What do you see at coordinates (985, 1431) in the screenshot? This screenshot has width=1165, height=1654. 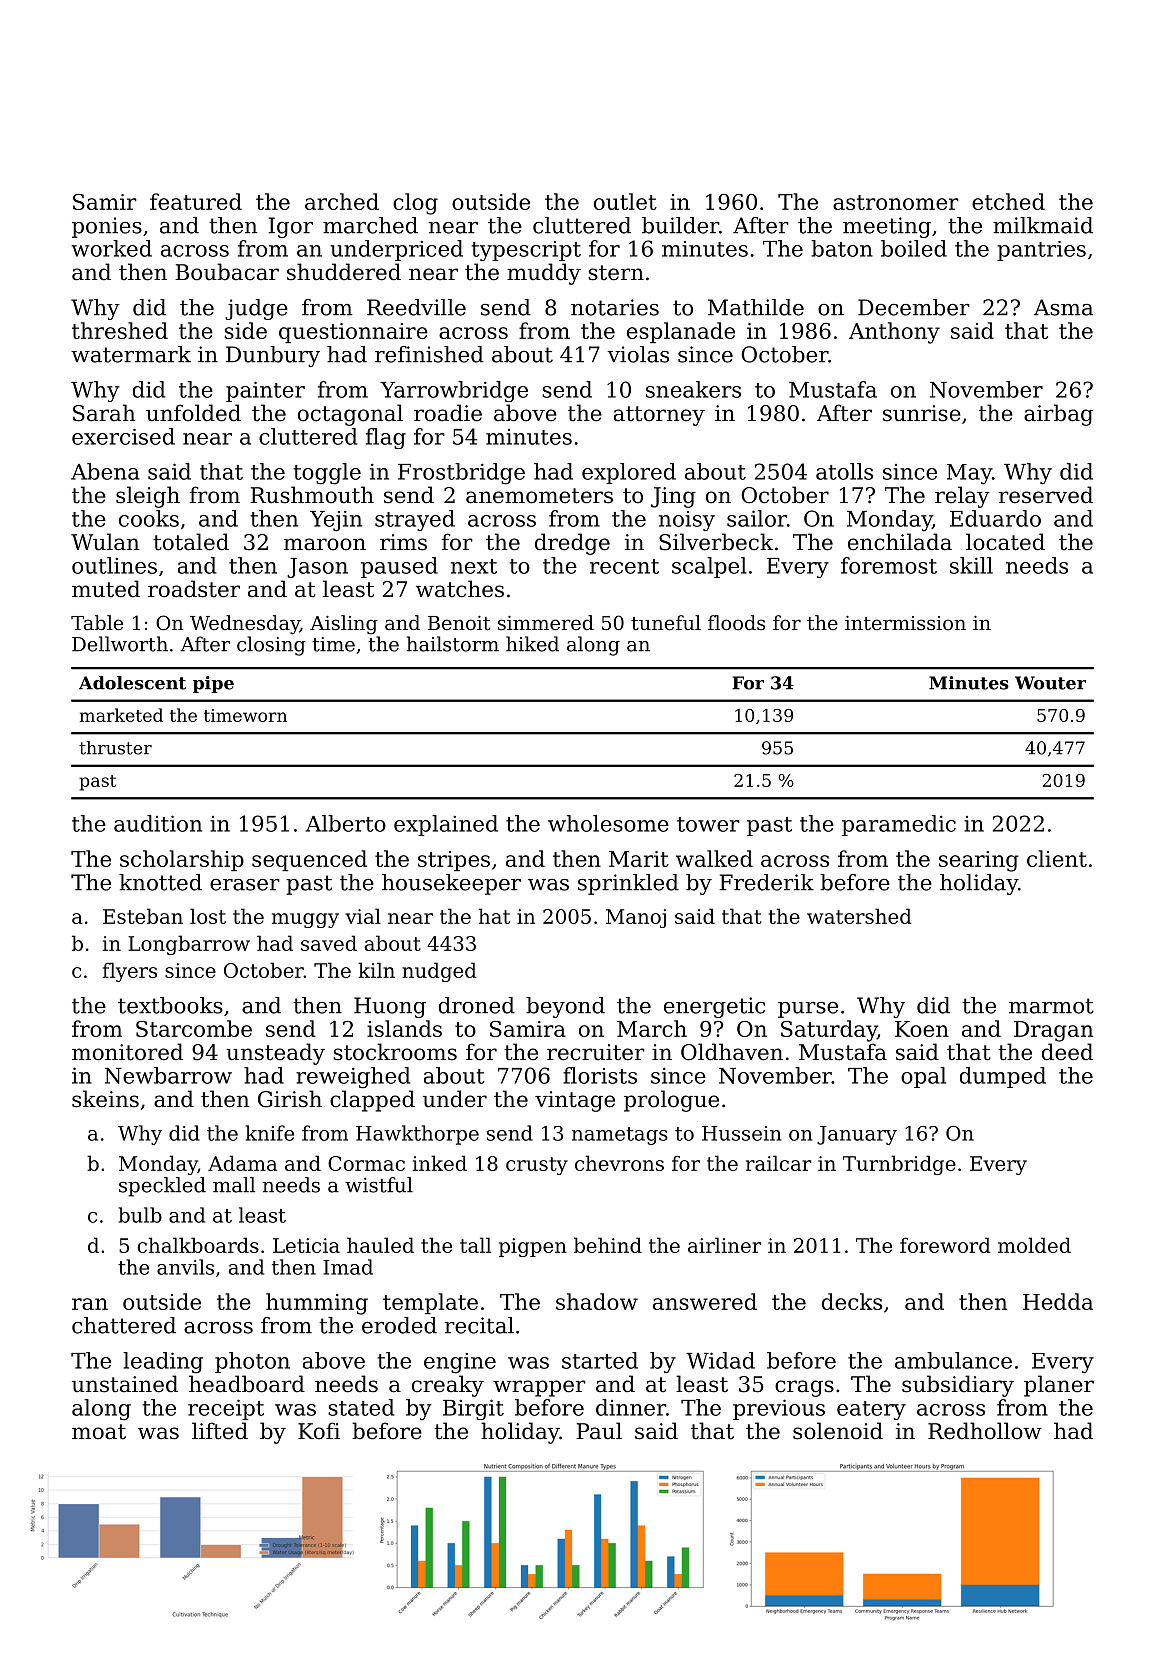 I see `Redhollow` at bounding box center [985, 1431].
